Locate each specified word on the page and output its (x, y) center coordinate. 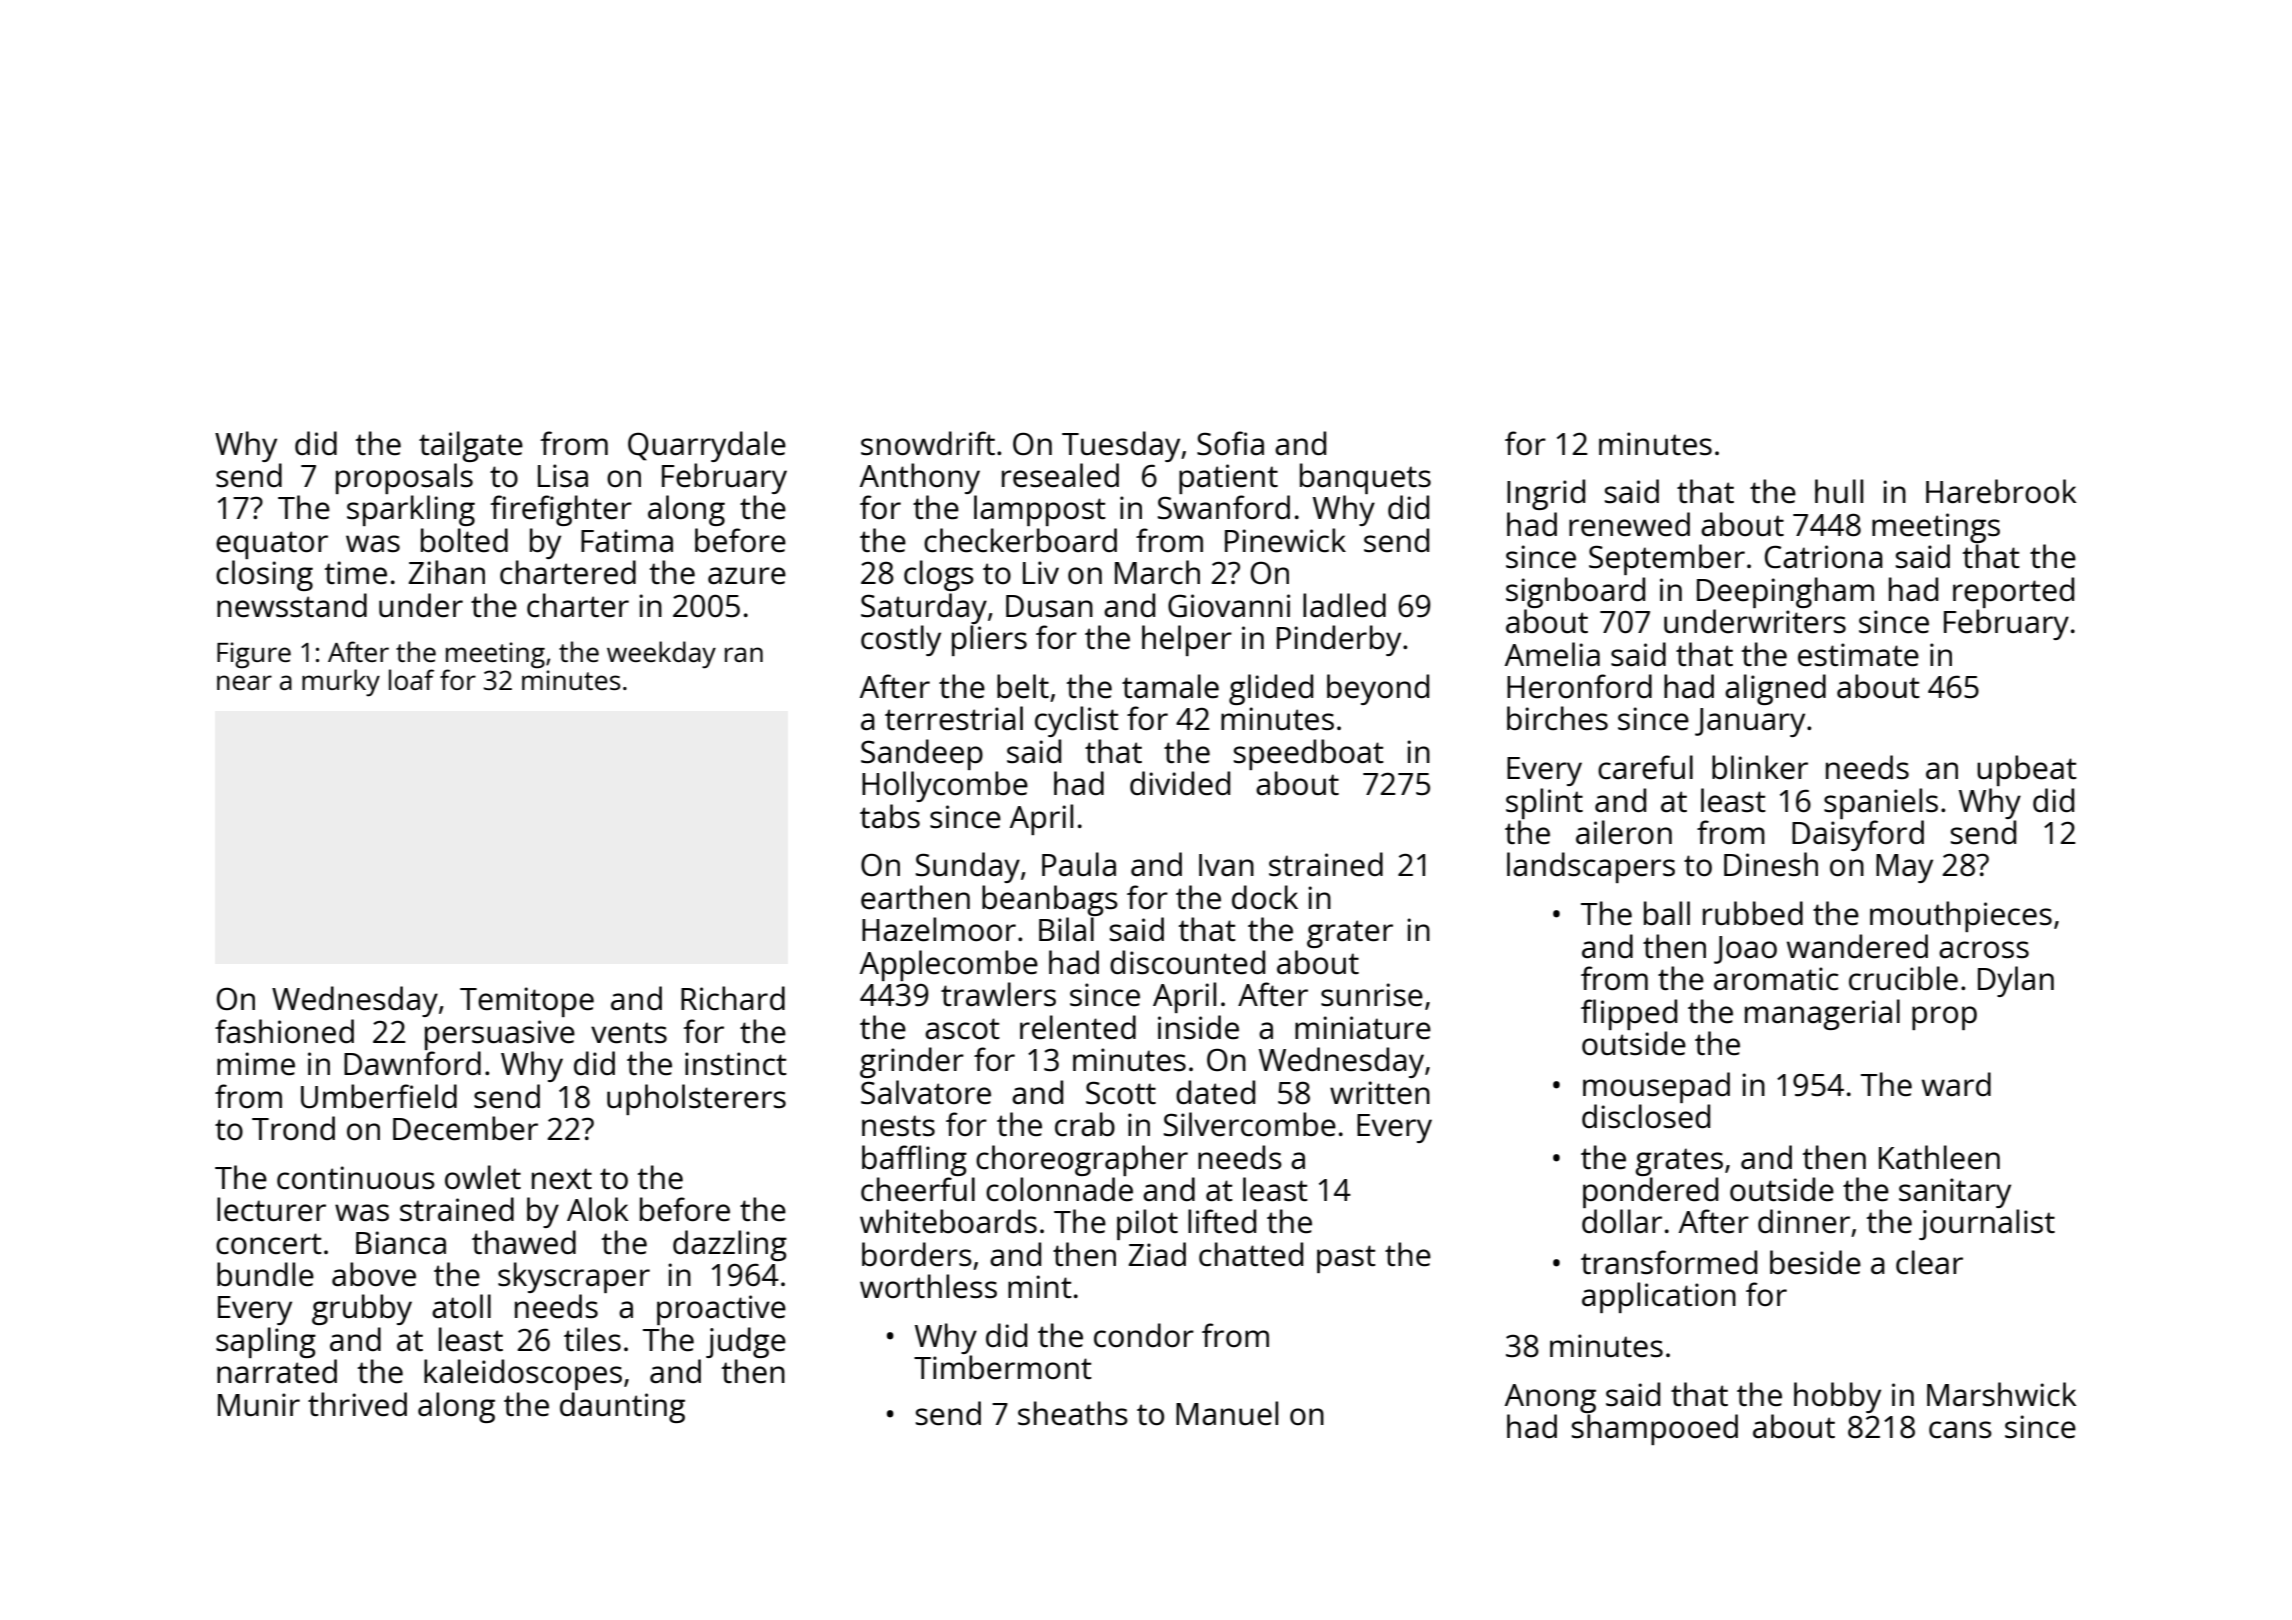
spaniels (1881, 803)
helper (1187, 640)
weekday (661, 655)
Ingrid (1546, 494)
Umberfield (379, 1096)
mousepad (1656, 1087)
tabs (890, 816)
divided (1180, 783)
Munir (259, 1404)
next (562, 1179)
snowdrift (928, 443)
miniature (1363, 1028)
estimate (1858, 655)
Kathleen (1939, 1157)
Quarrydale (707, 446)
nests (898, 1126)
